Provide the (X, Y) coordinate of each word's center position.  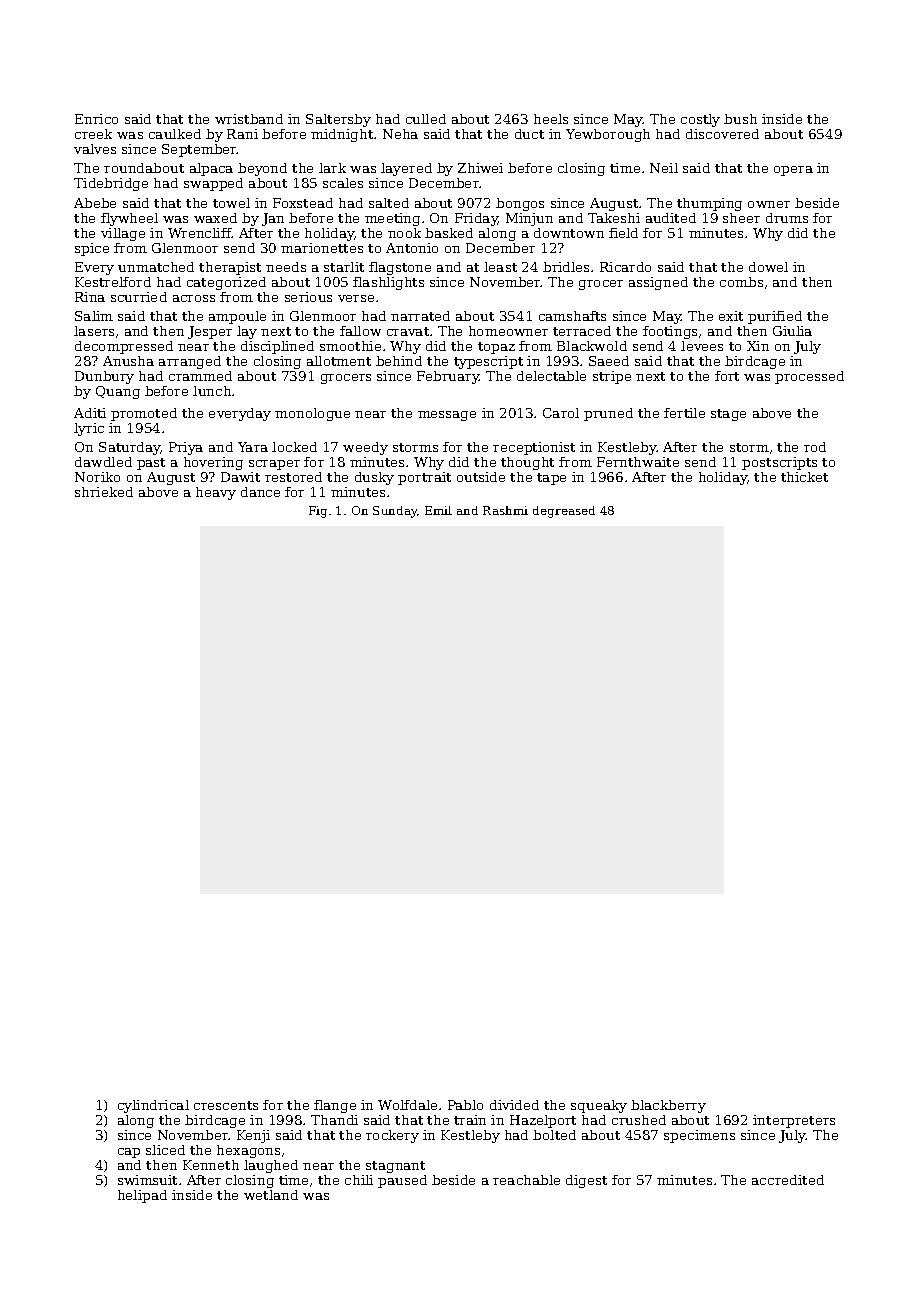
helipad (142, 1196)
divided (514, 1105)
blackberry (668, 1106)
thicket (804, 477)
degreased (564, 512)
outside (481, 477)
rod (815, 447)
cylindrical (153, 1106)
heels (551, 119)
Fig (318, 512)
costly (700, 120)
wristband (249, 119)
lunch (212, 391)
